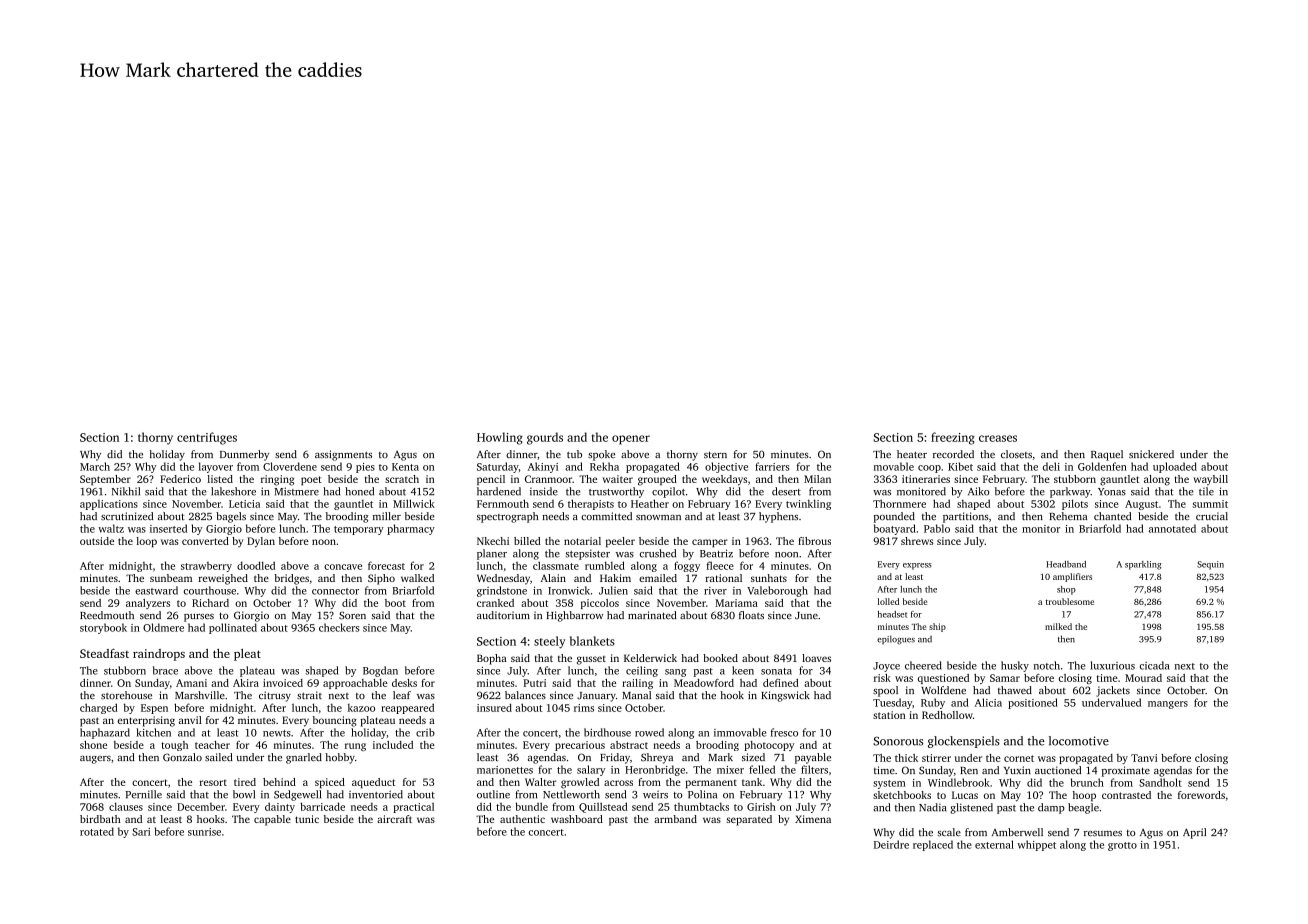  What do you see at coordinates (1070, 492) in the screenshot?
I see `parkway` at bounding box center [1070, 492].
